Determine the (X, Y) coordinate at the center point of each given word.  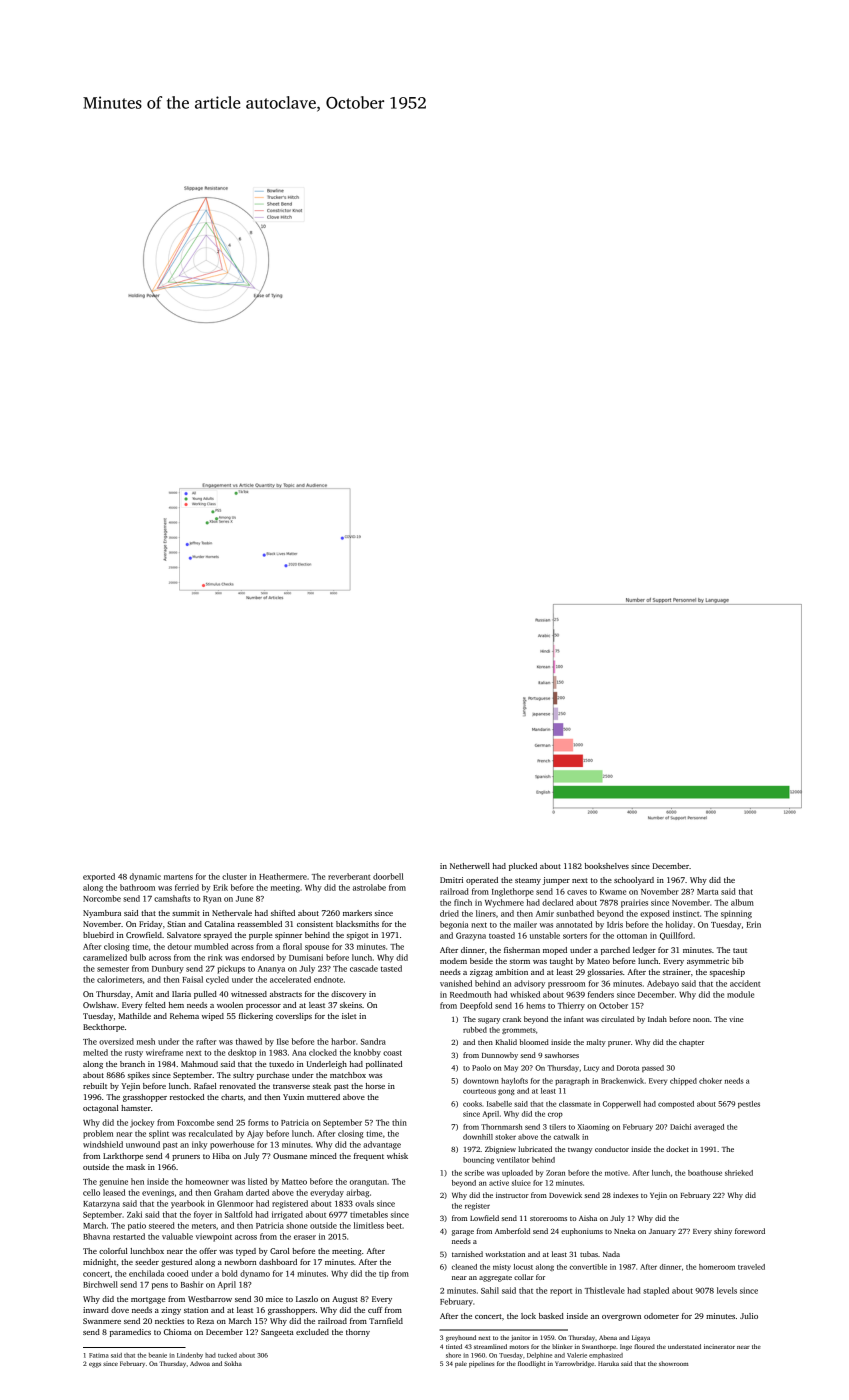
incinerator (719, 1346)
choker (710, 1081)
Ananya (271, 970)
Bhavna (96, 1236)
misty (502, 1267)
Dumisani (306, 957)
